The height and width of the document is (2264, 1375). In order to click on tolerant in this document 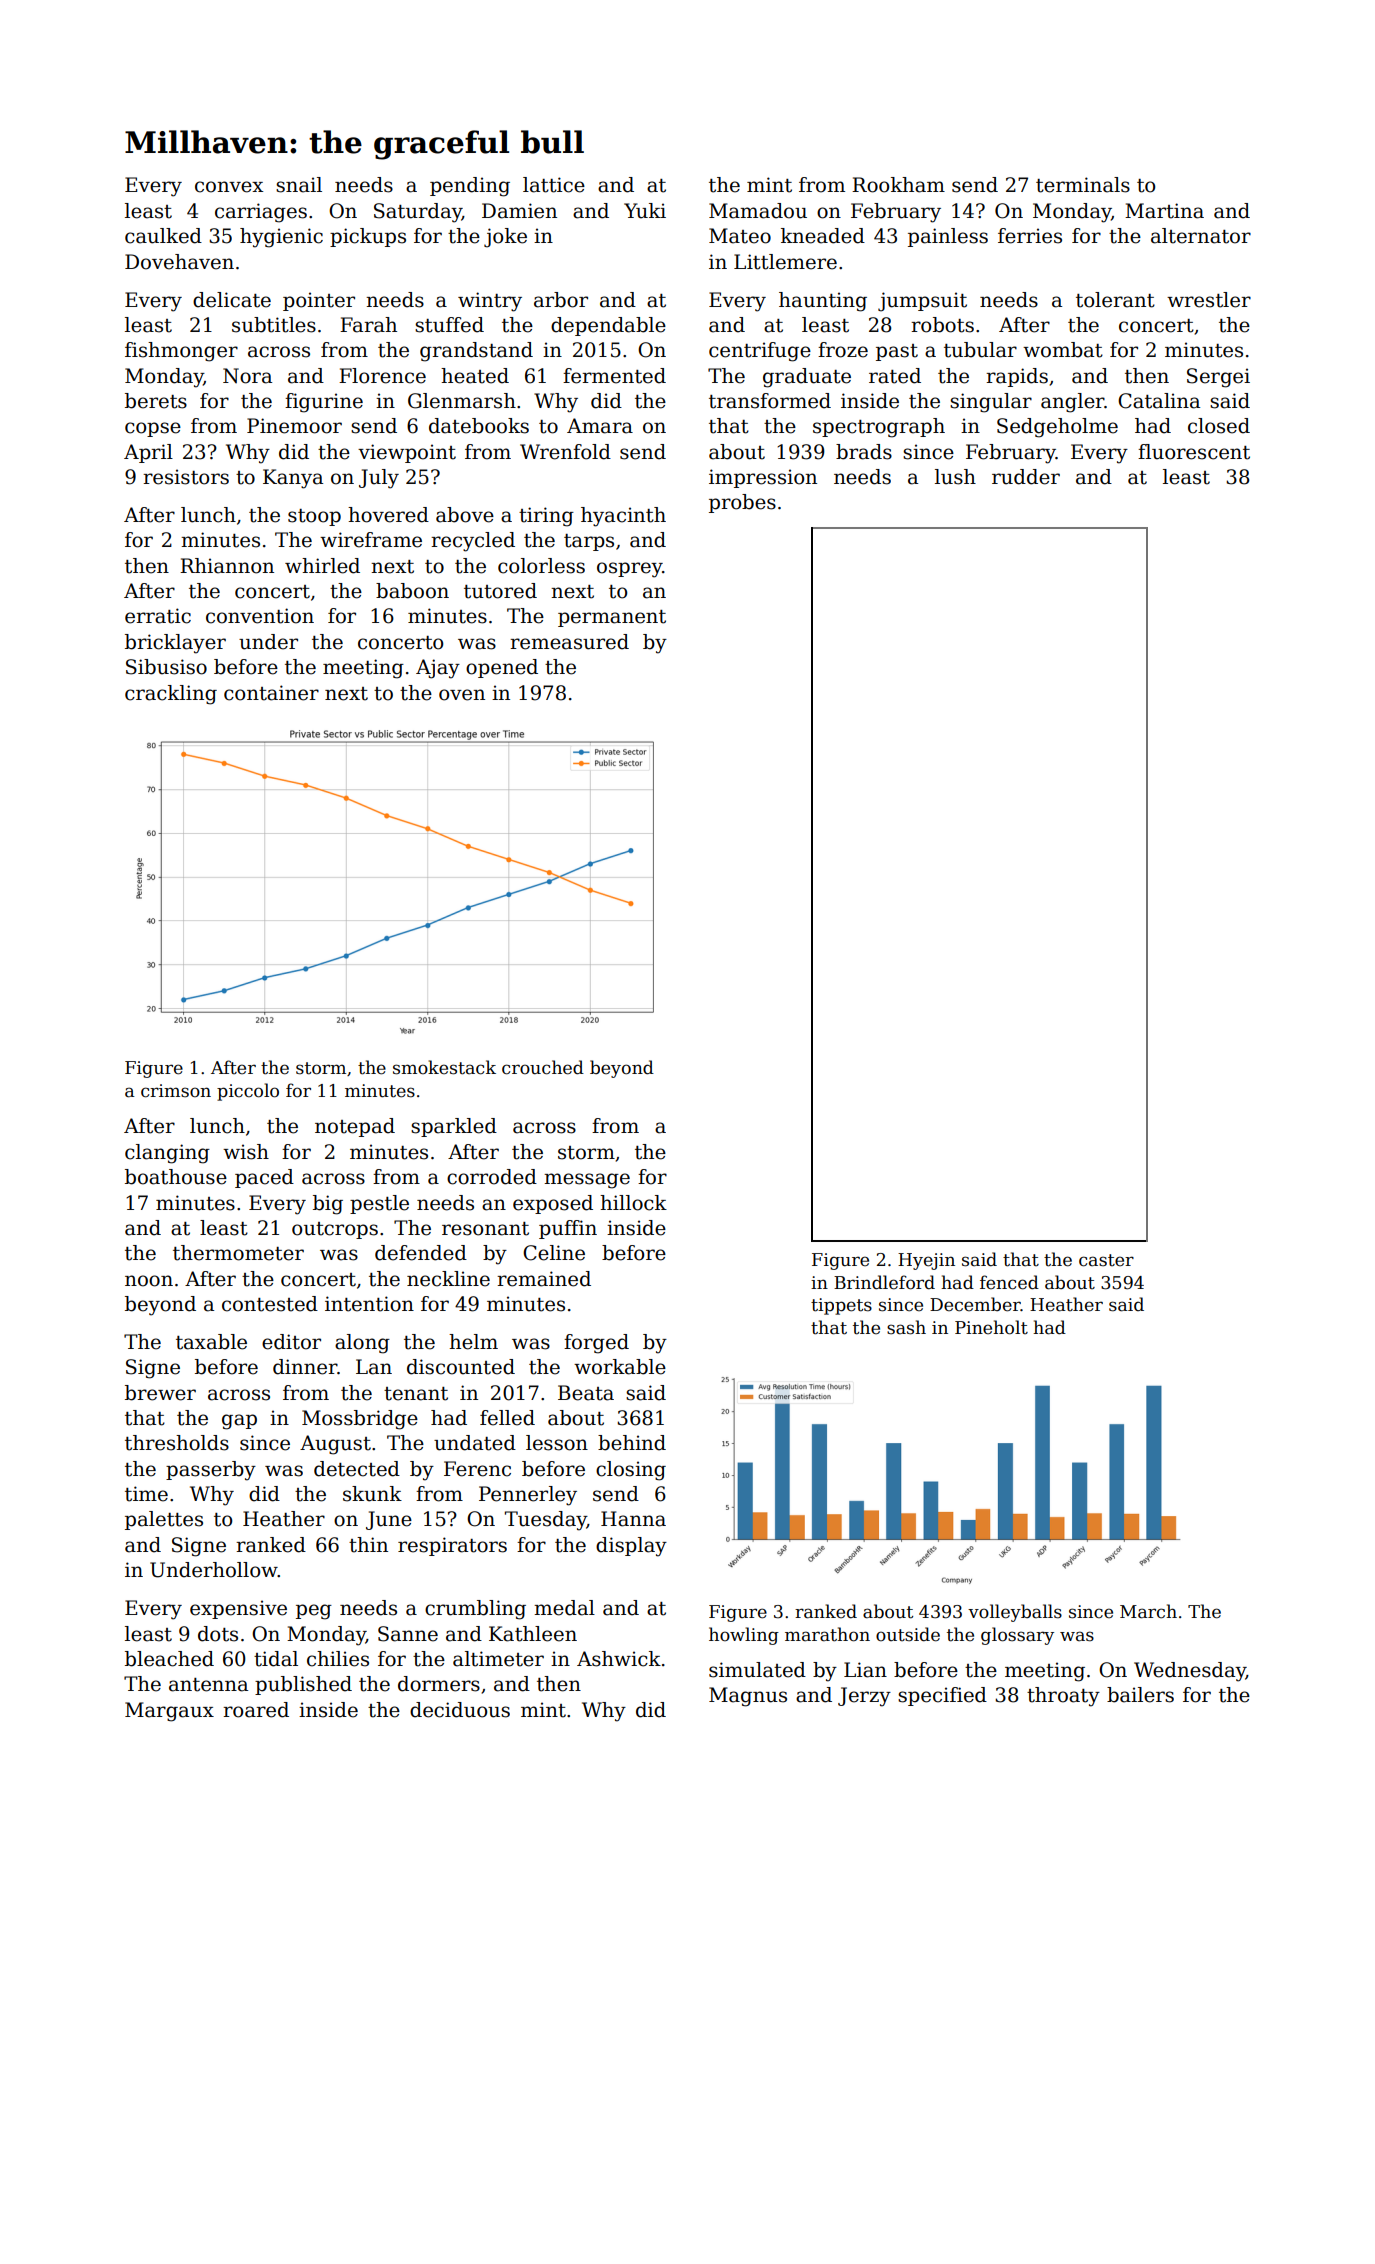, I will do `click(1115, 300)`.
